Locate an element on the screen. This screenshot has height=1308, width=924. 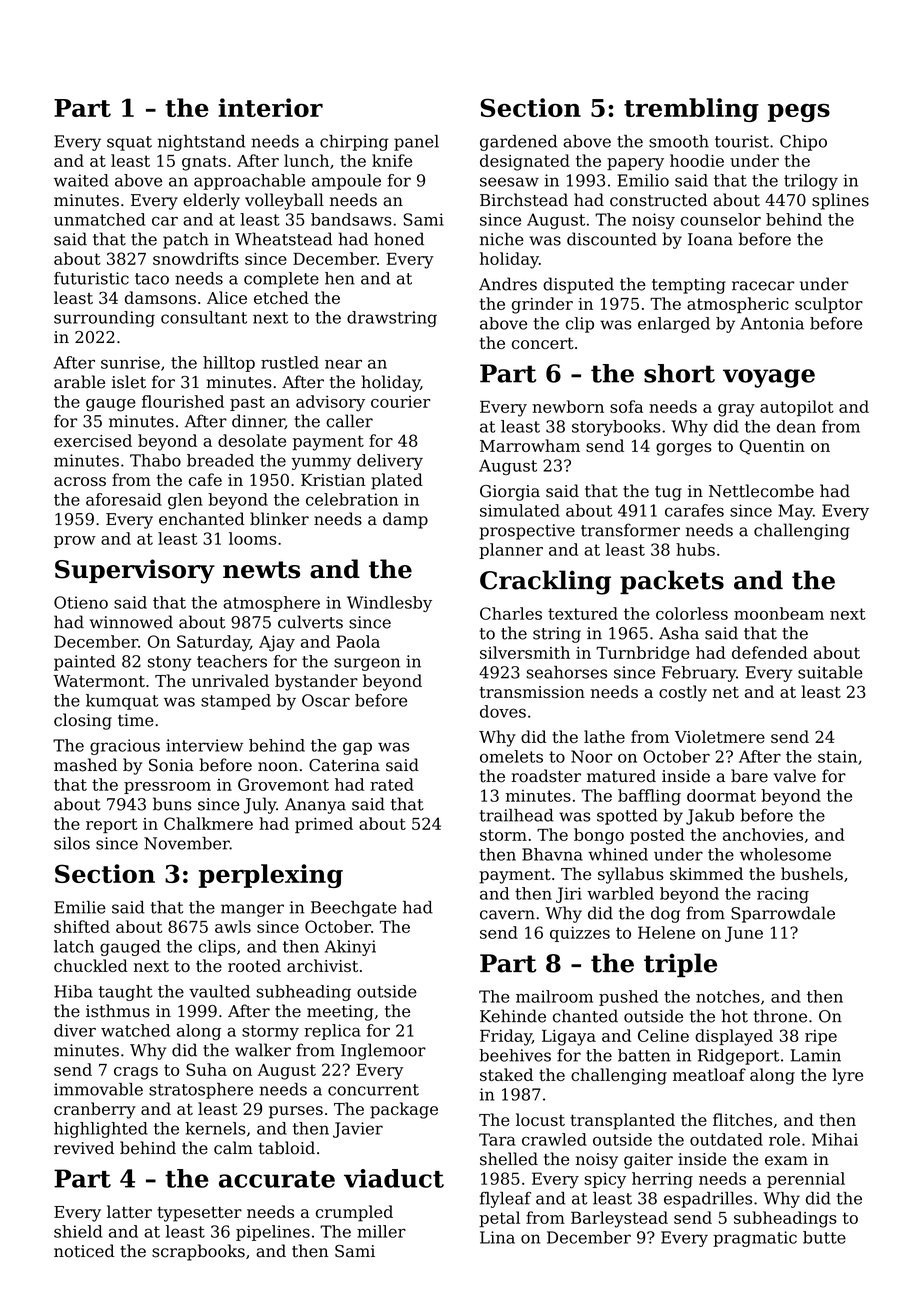
Andres is located at coordinates (508, 284).
